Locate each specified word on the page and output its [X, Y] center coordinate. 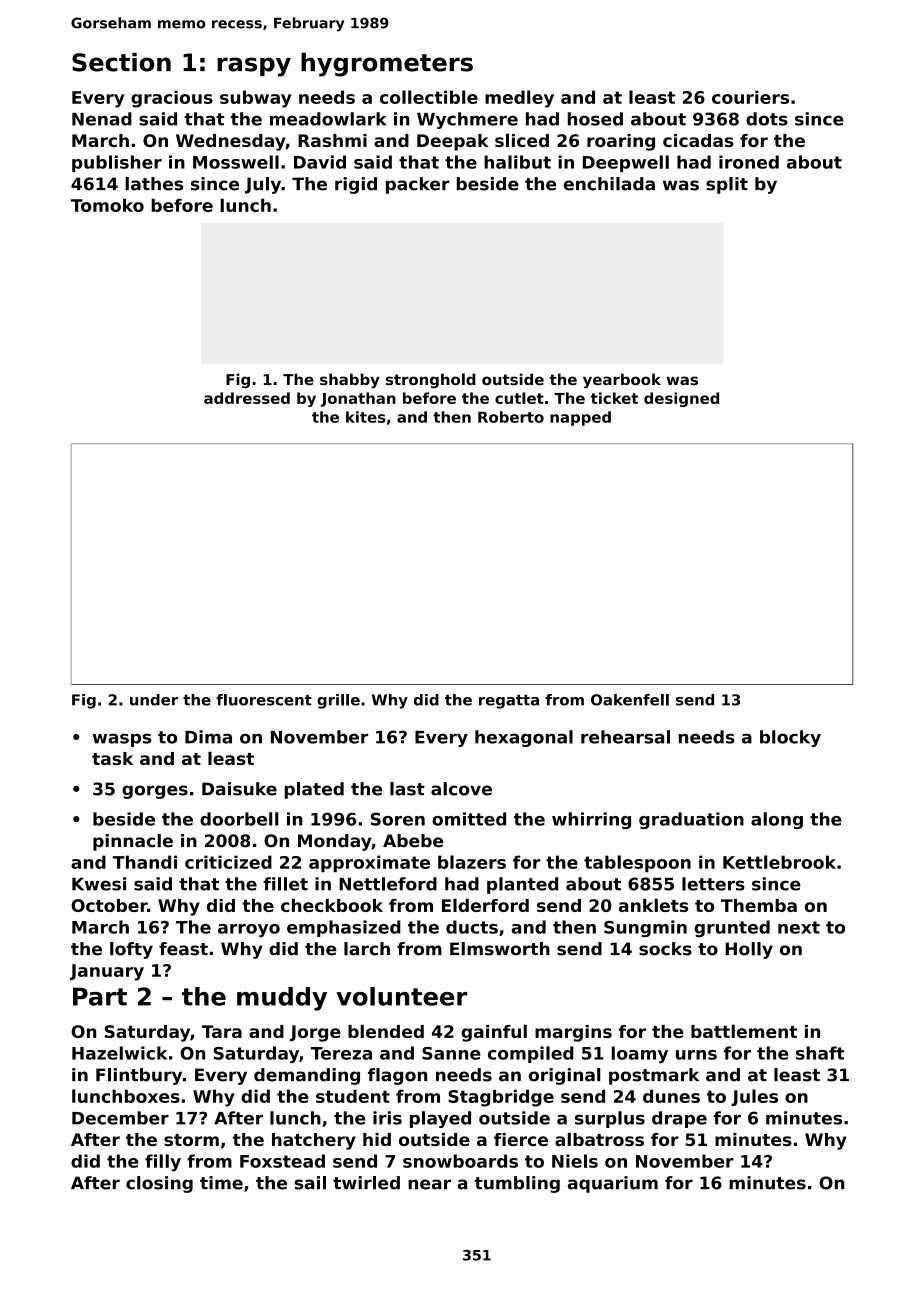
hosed [595, 119]
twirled [366, 1183]
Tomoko [107, 205]
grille [338, 701]
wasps [122, 740]
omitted [469, 819]
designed [681, 399]
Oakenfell [630, 700]
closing [159, 1184]
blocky [790, 738]
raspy [254, 67]
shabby [350, 380]
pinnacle [133, 842]
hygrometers [387, 65]
